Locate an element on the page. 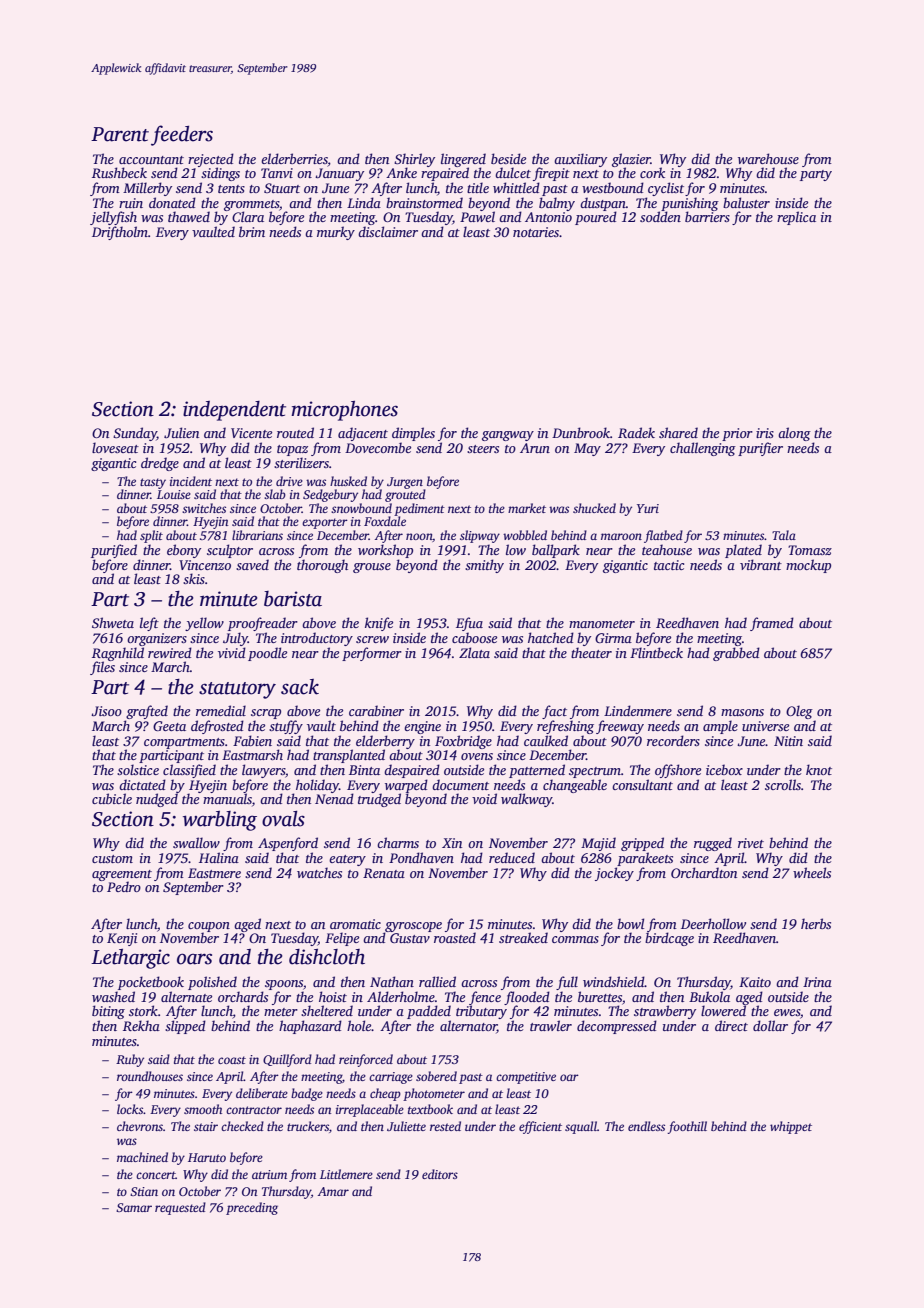  machined is located at coordinates (142, 1157).
